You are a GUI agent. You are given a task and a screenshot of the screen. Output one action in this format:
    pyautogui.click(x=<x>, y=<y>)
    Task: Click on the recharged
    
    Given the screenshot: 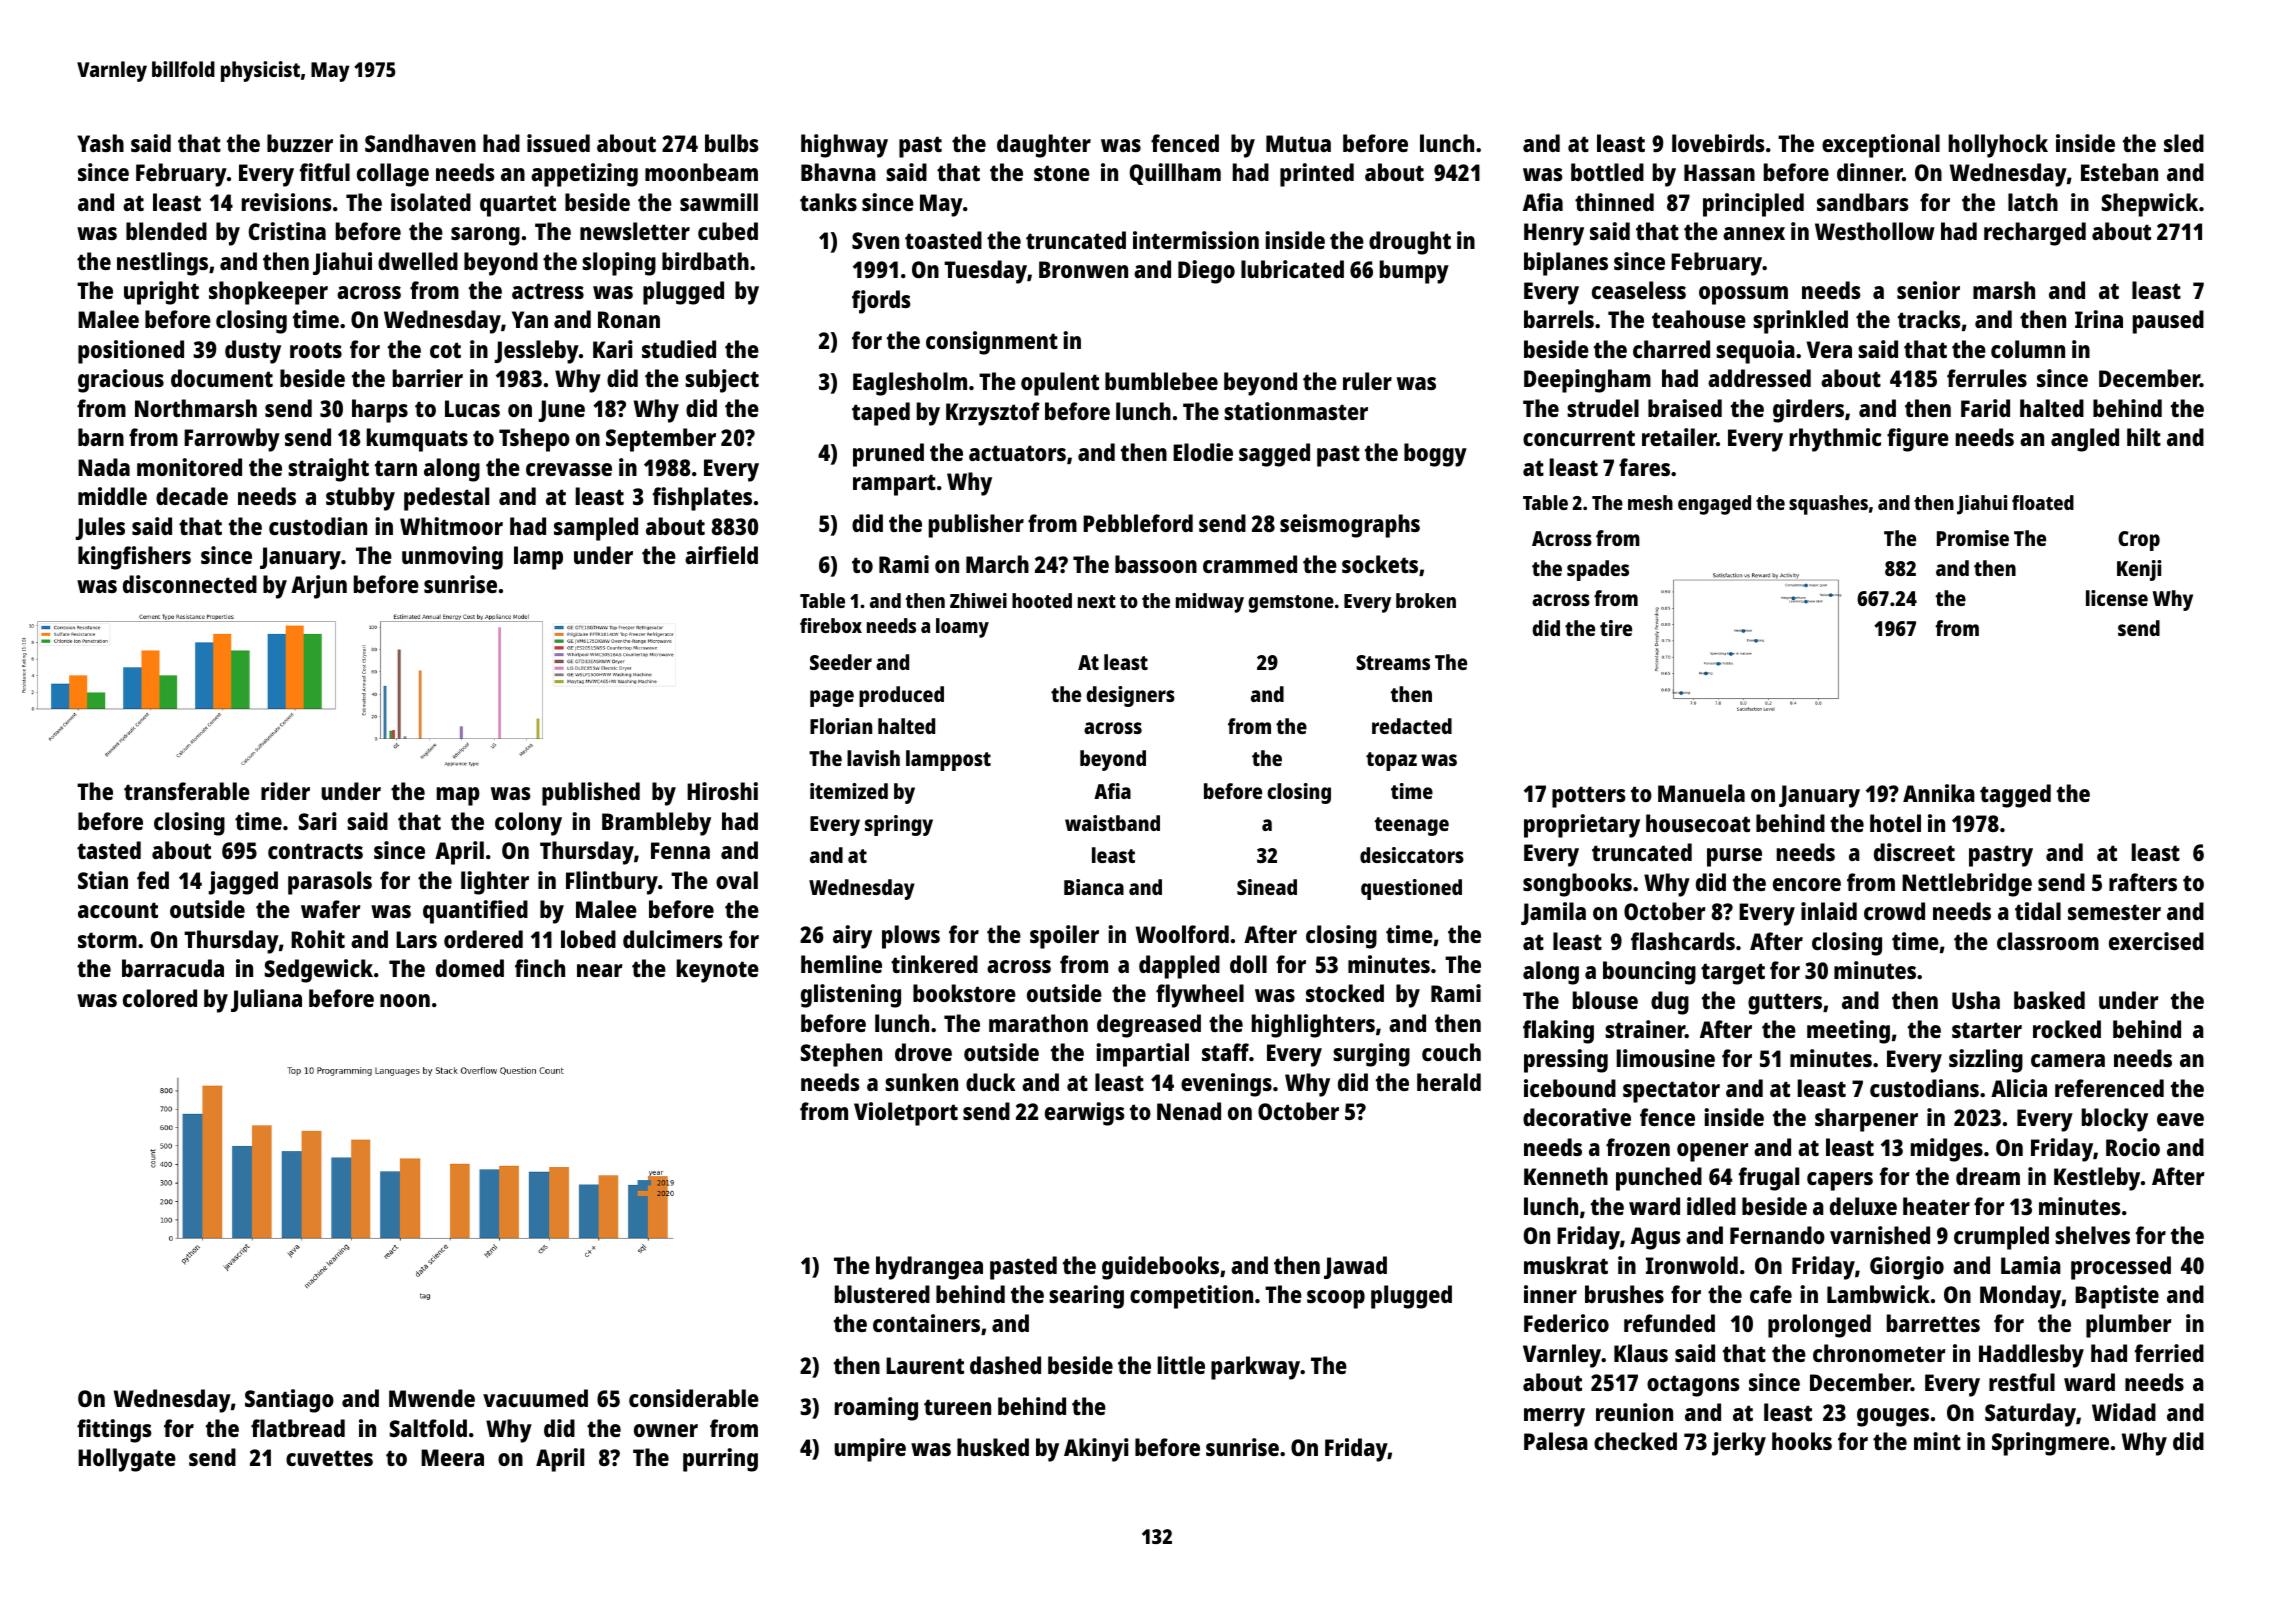 What is the action you would take?
    pyautogui.click(x=2035, y=234)
